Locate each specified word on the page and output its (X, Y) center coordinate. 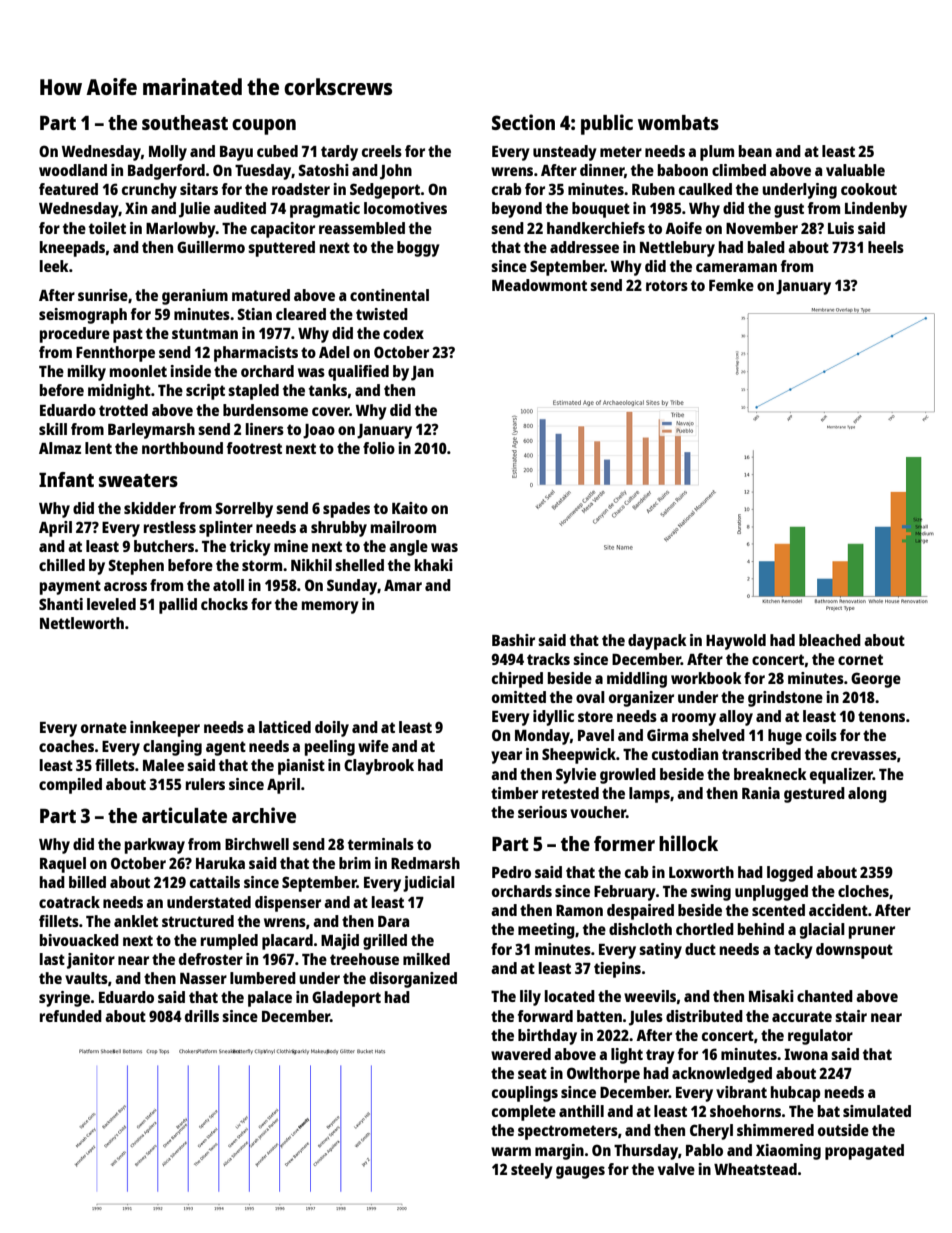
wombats (678, 122)
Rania (761, 793)
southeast (185, 122)
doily (332, 729)
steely (532, 1171)
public (607, 124)
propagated (864, 1152)
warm (511, 1151)
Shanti (61, 604)
